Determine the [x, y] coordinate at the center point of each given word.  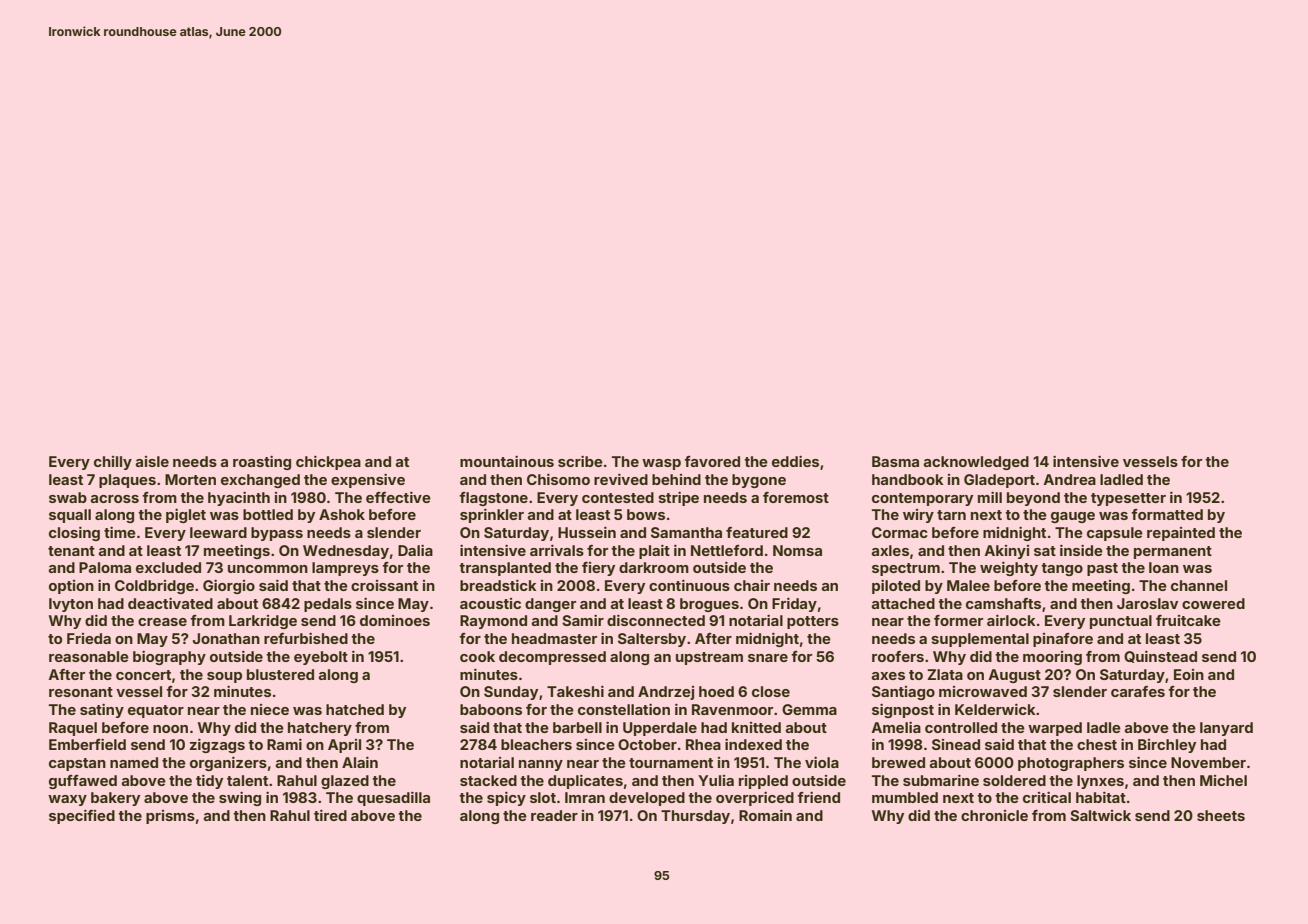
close [771, 691]
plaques [127, 481]
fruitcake [1188, 620]
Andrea [1070, 479]
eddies [795, 461]
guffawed [83, 782]
